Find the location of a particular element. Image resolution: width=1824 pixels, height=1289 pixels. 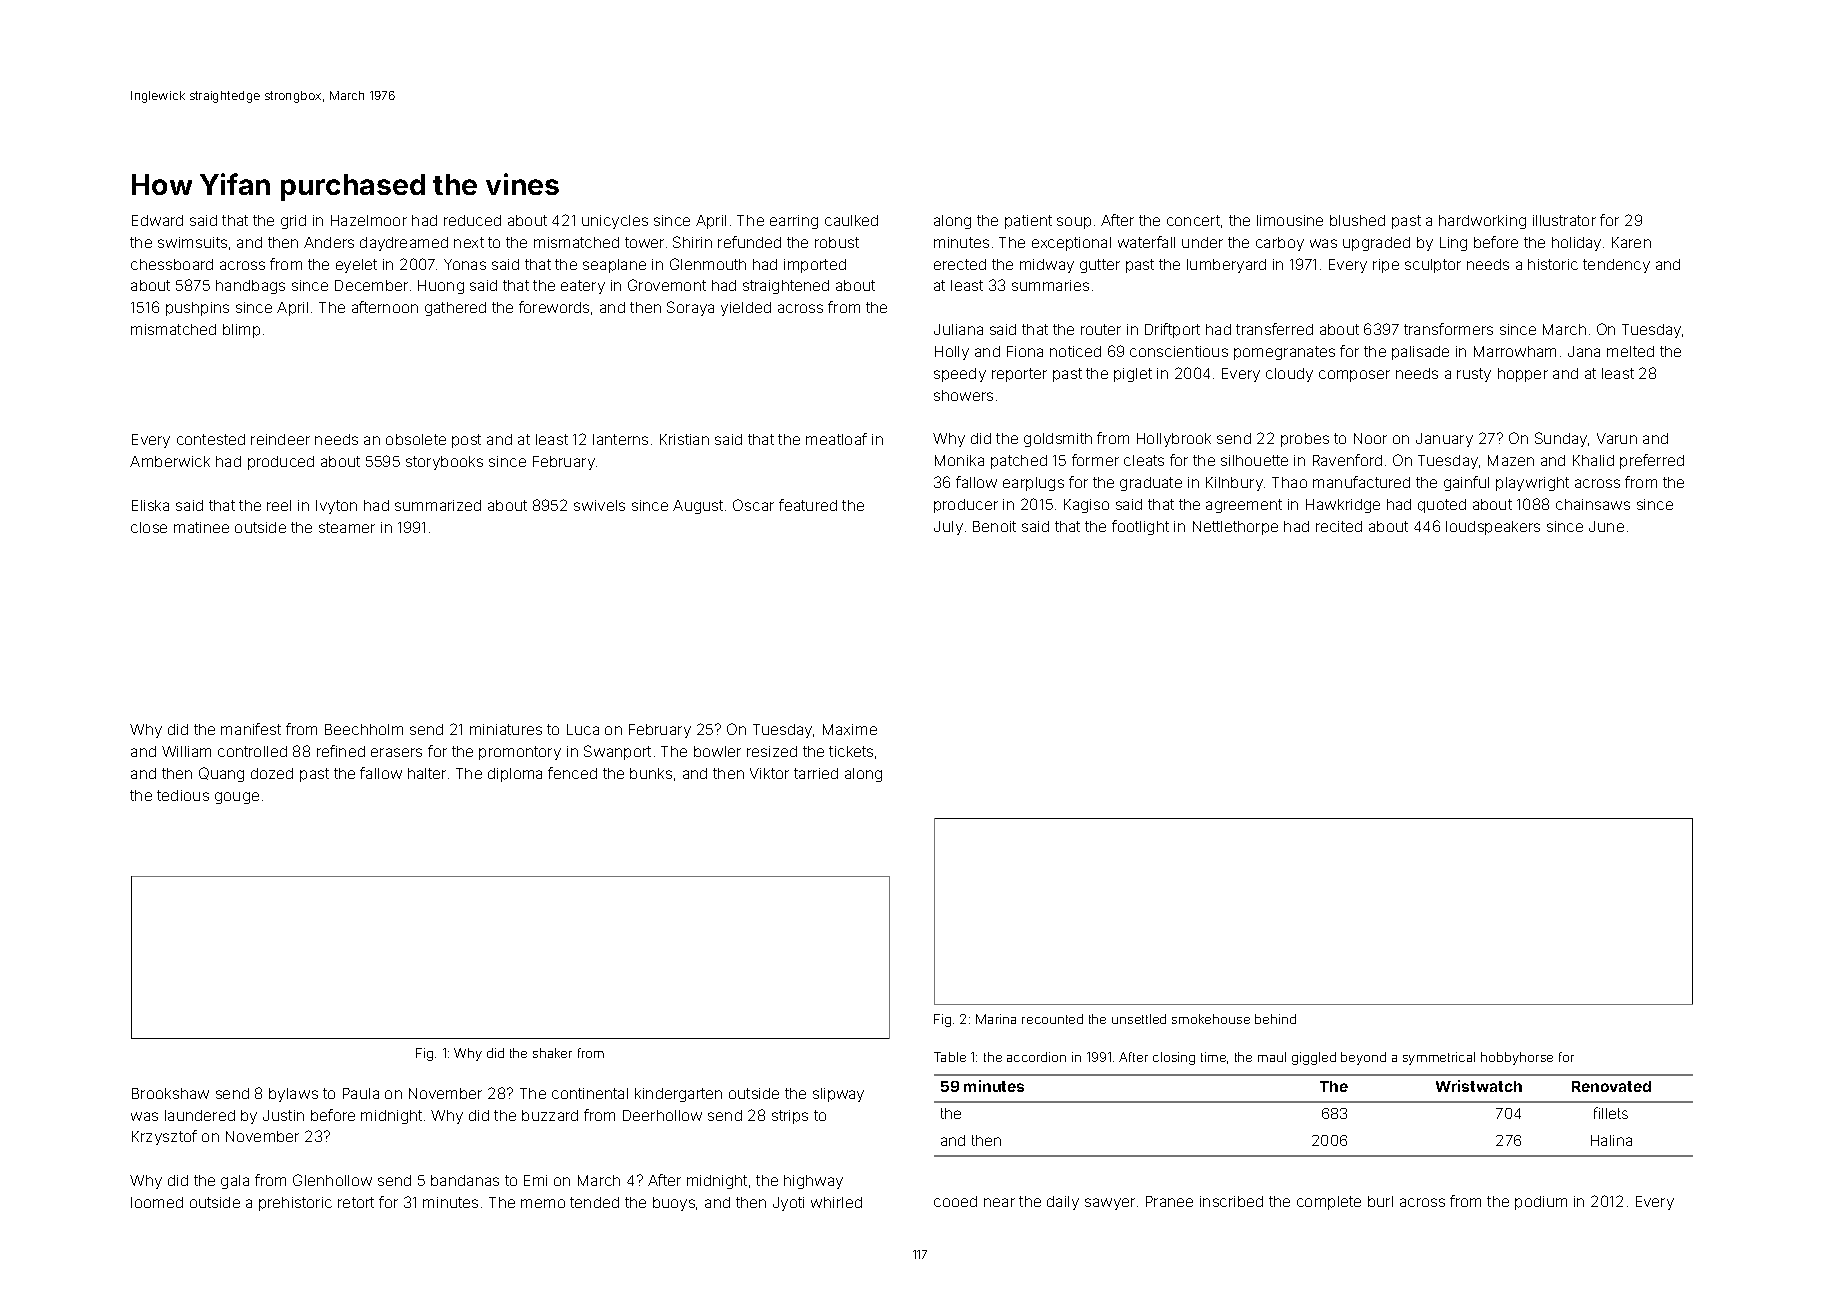

Brookshaw is located at coordinates (170, 1093).
